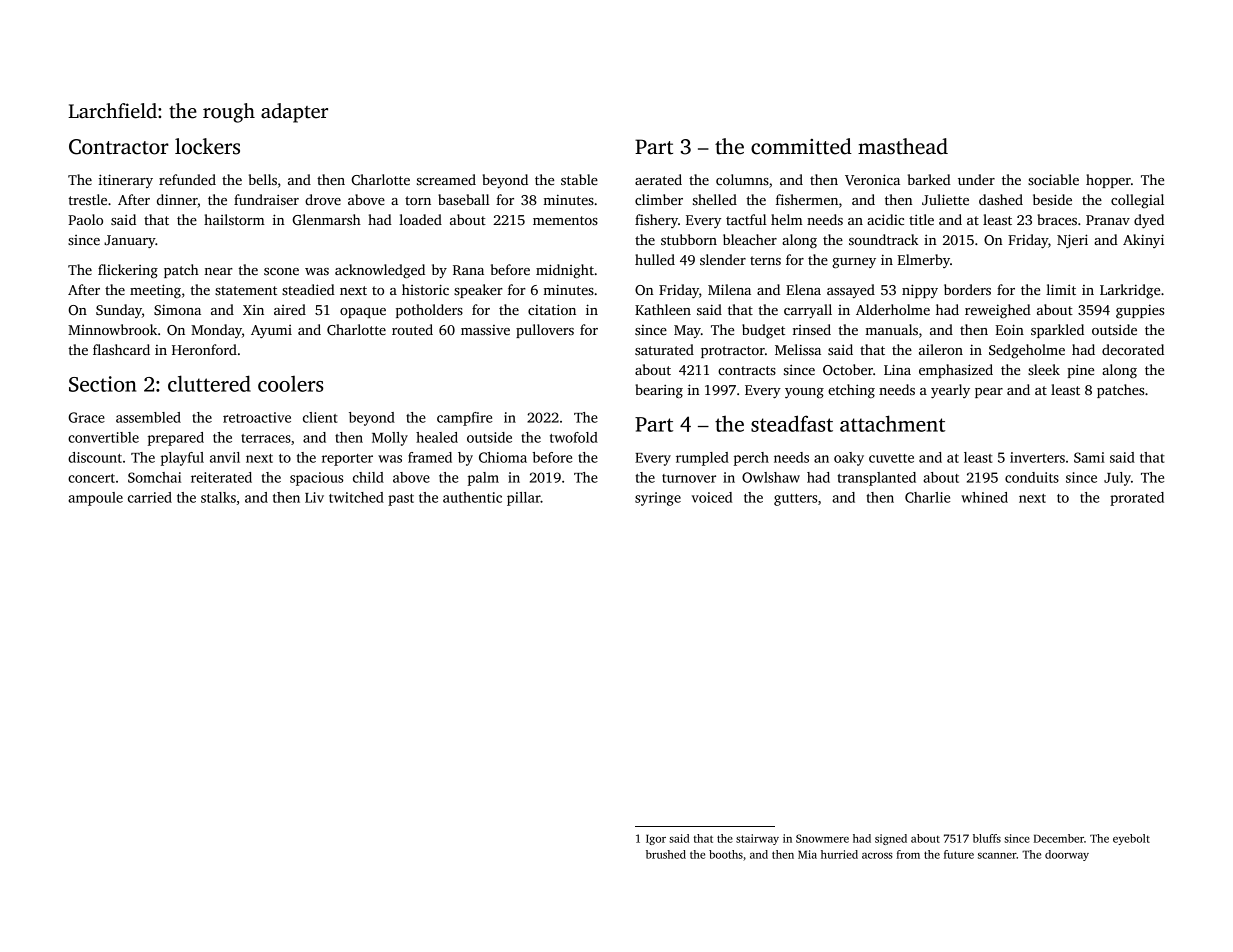 The width and height of the screenshot is (1233, 952). Describe the element at coordinates (565, 220) in the screenshot. I see `mementos` at that location.
